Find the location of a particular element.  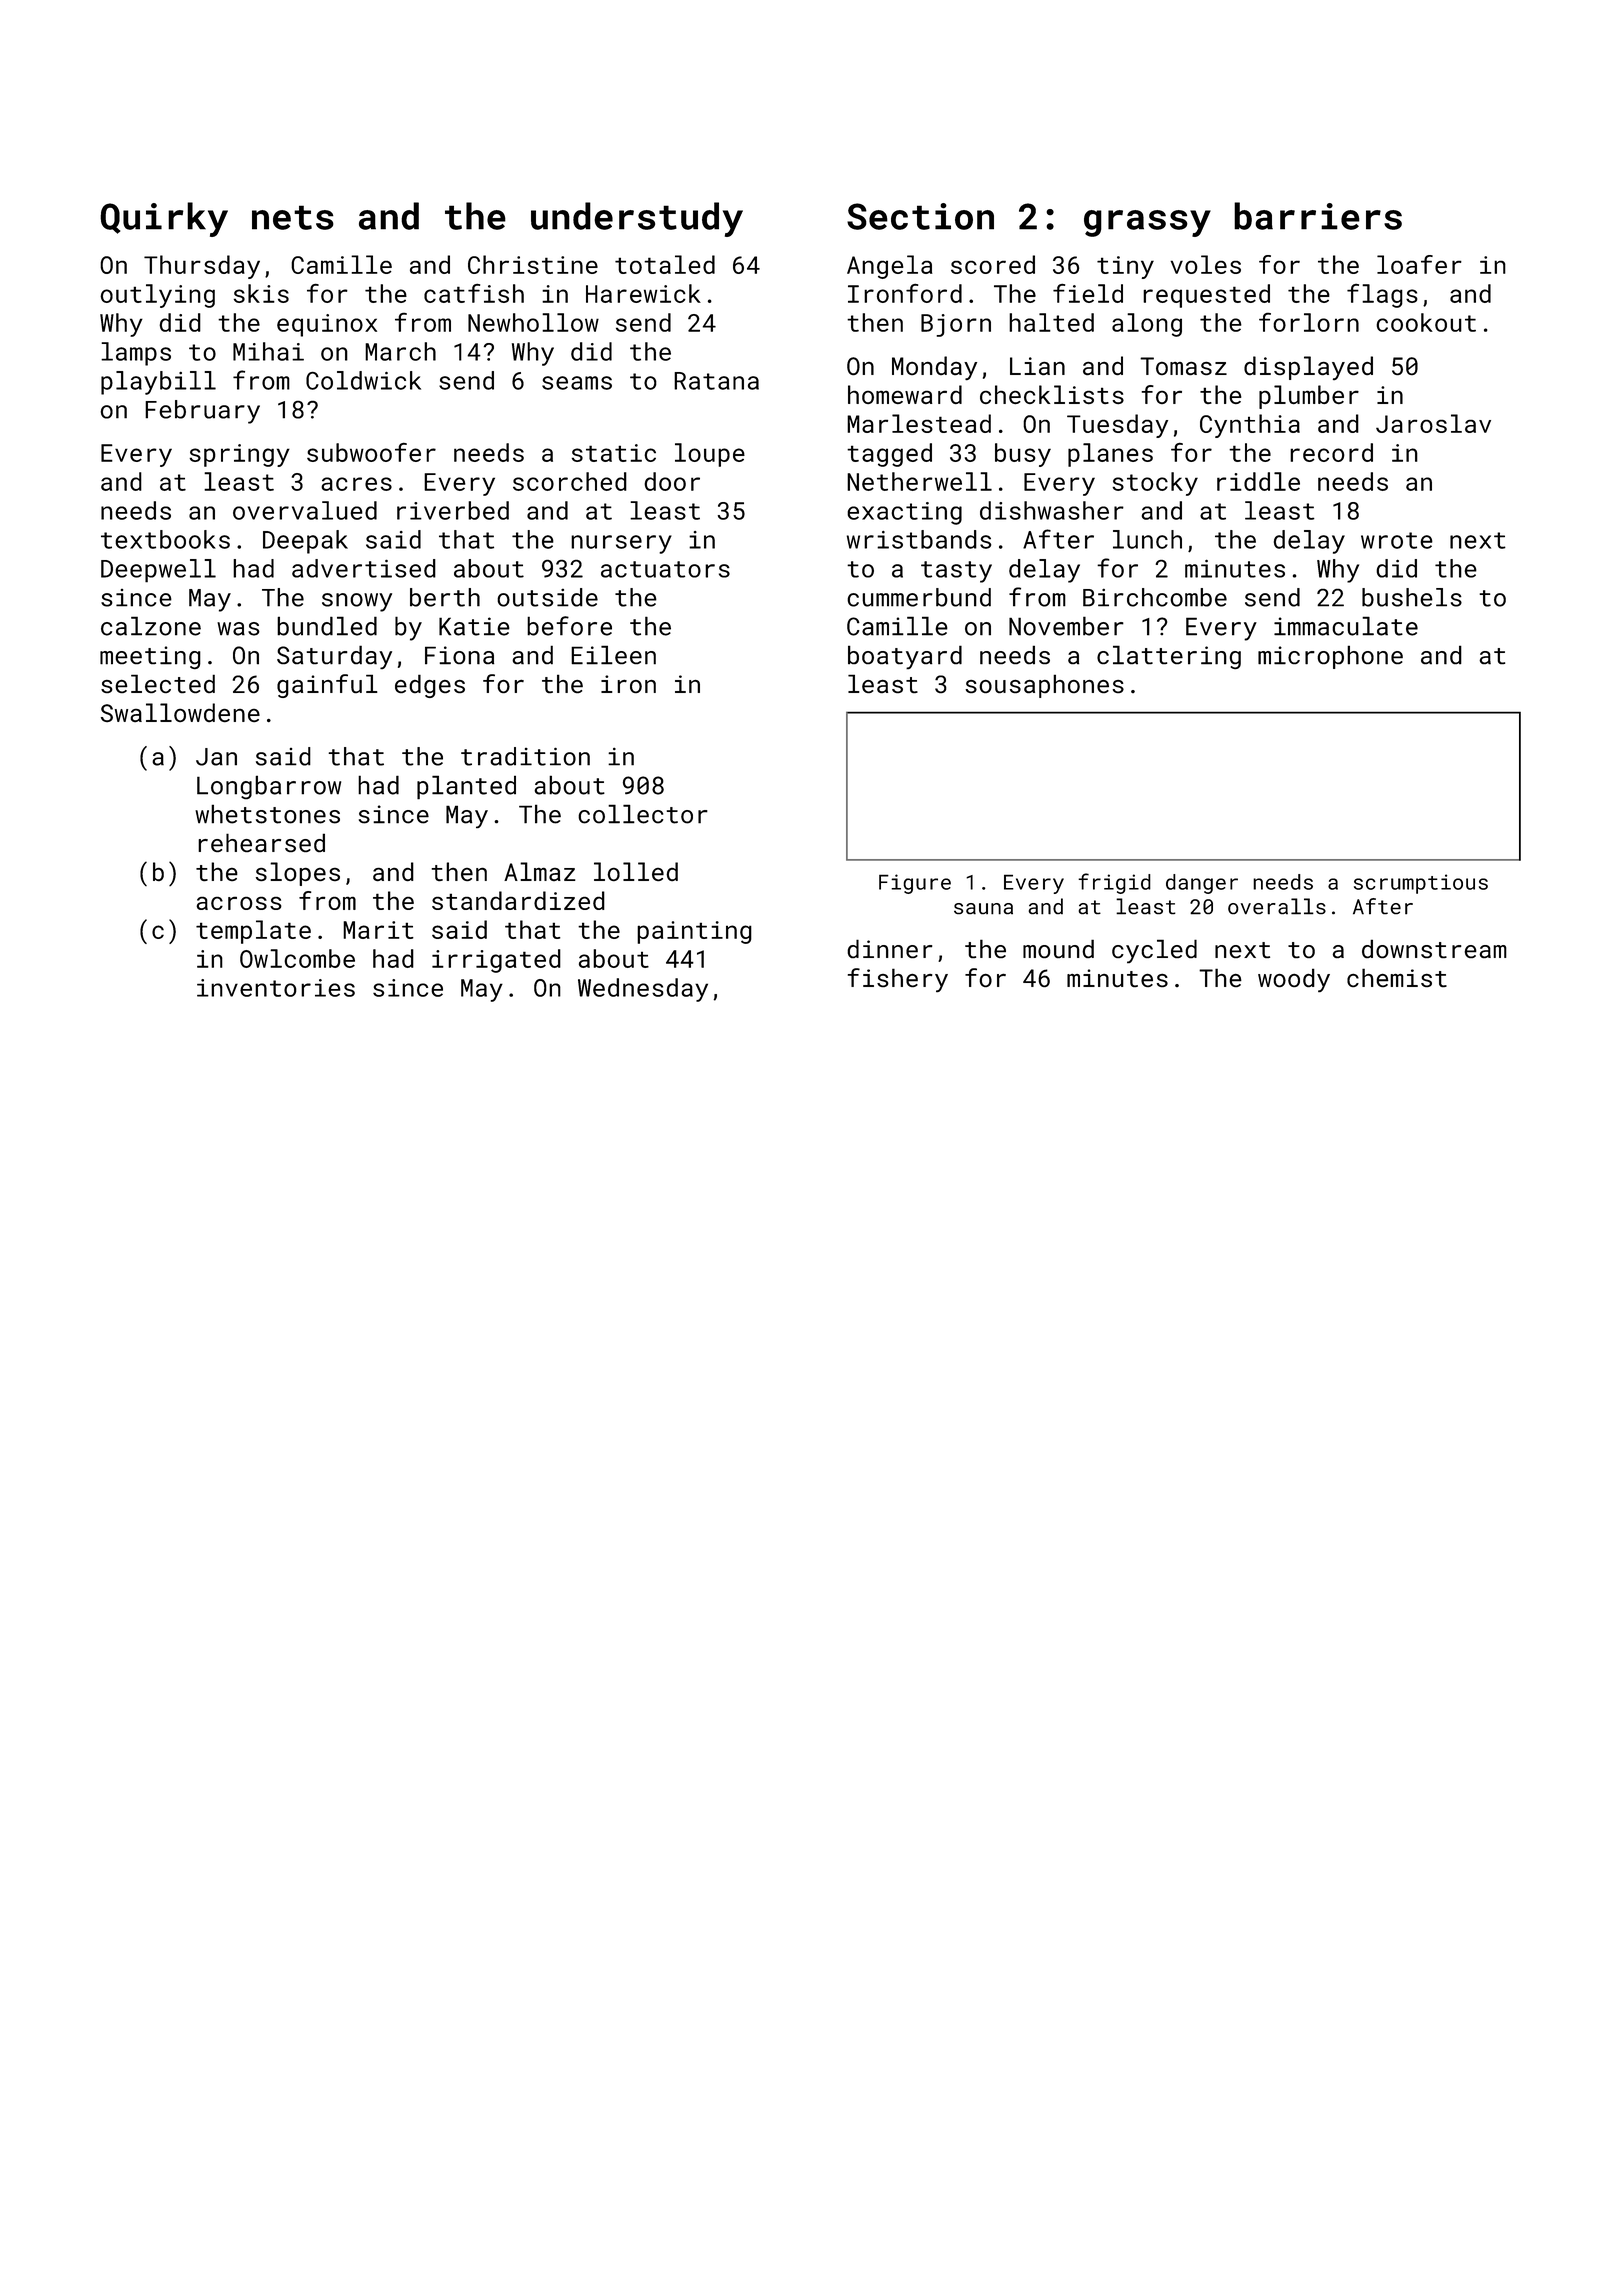

understudy is located at coordinates (637, 219).
